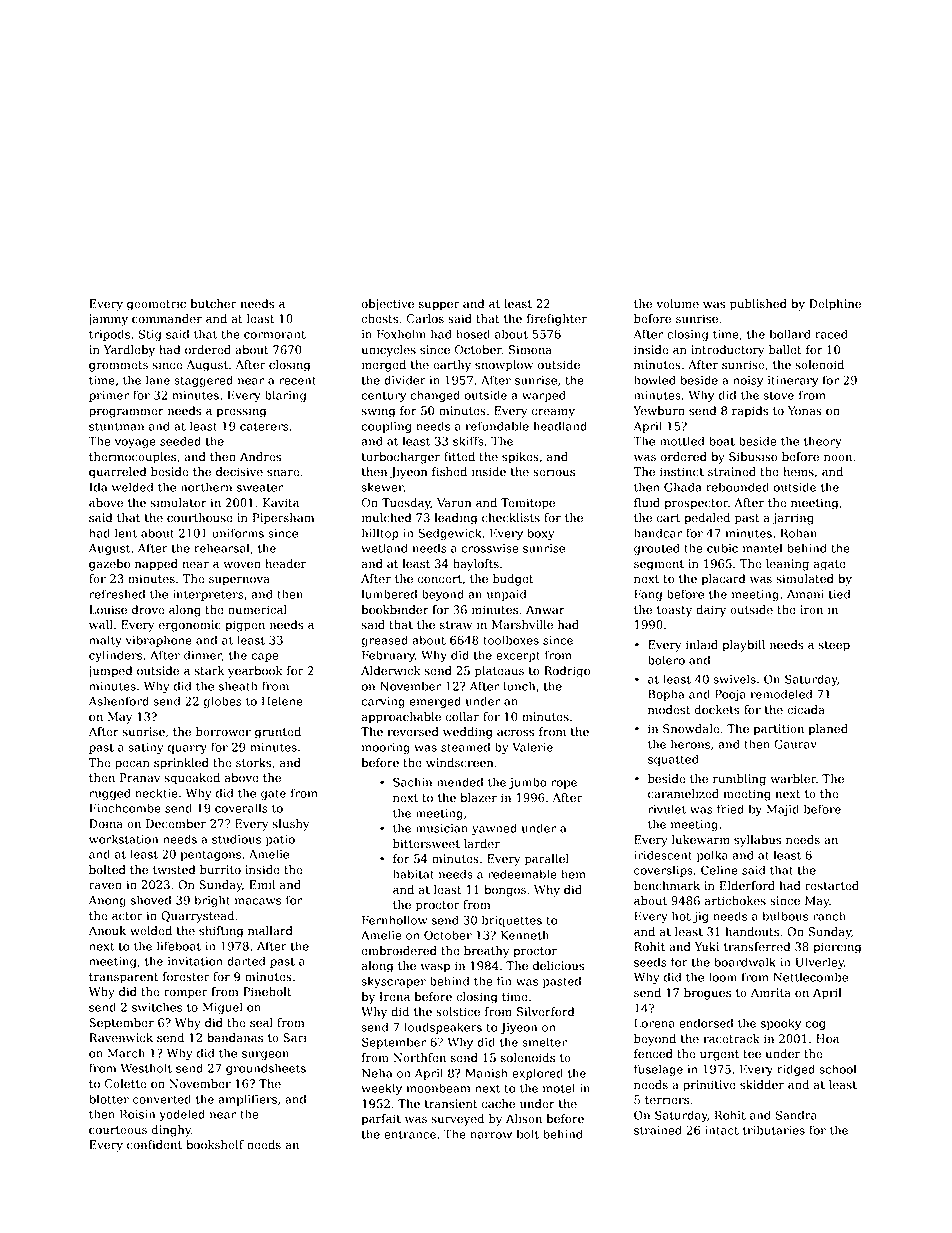  I want to click on Delphine, so click(835, 305).
